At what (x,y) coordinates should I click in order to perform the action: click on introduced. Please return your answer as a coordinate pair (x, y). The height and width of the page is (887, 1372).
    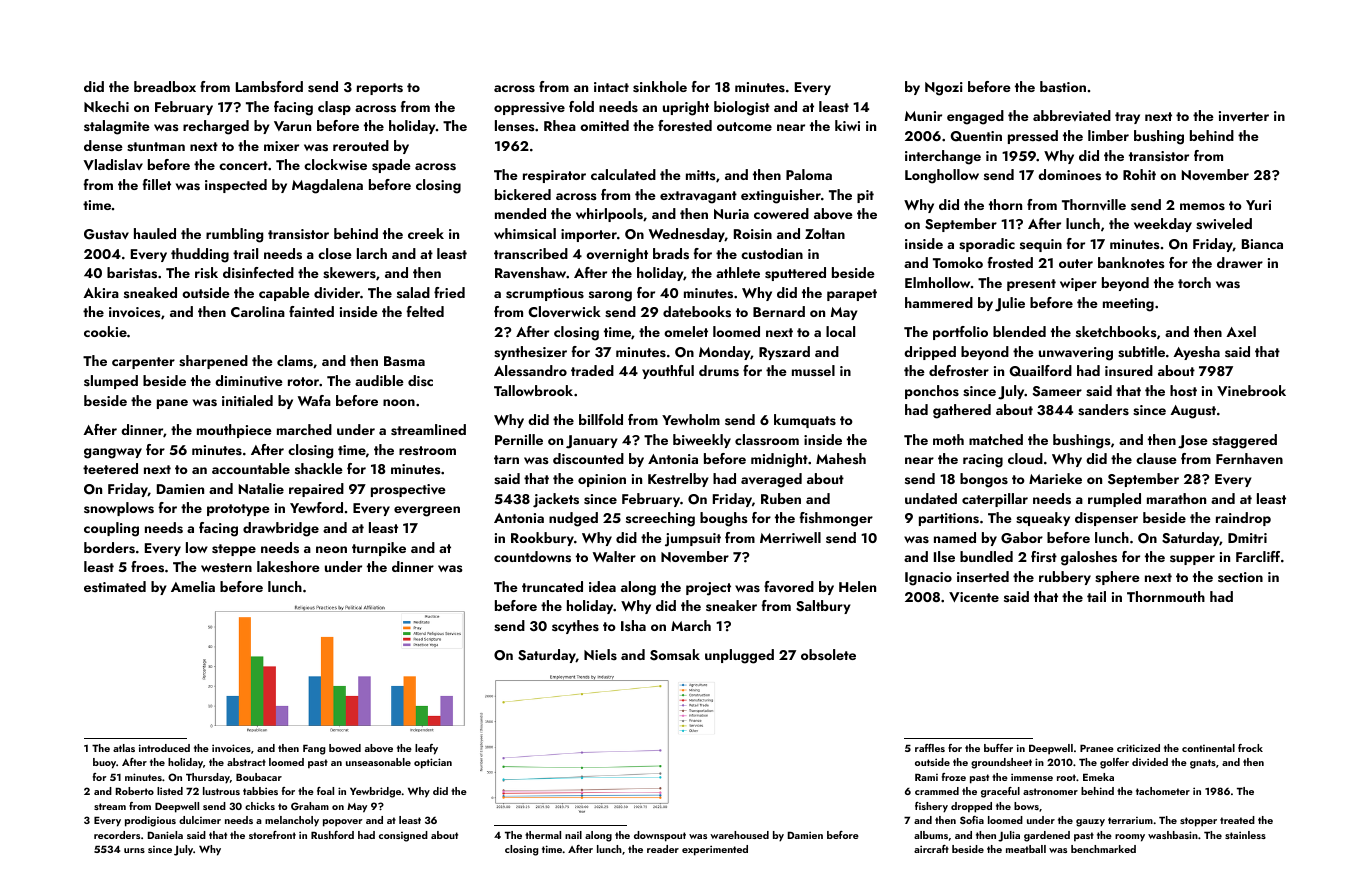
    Looking at the image, I should click on (164, 748).
